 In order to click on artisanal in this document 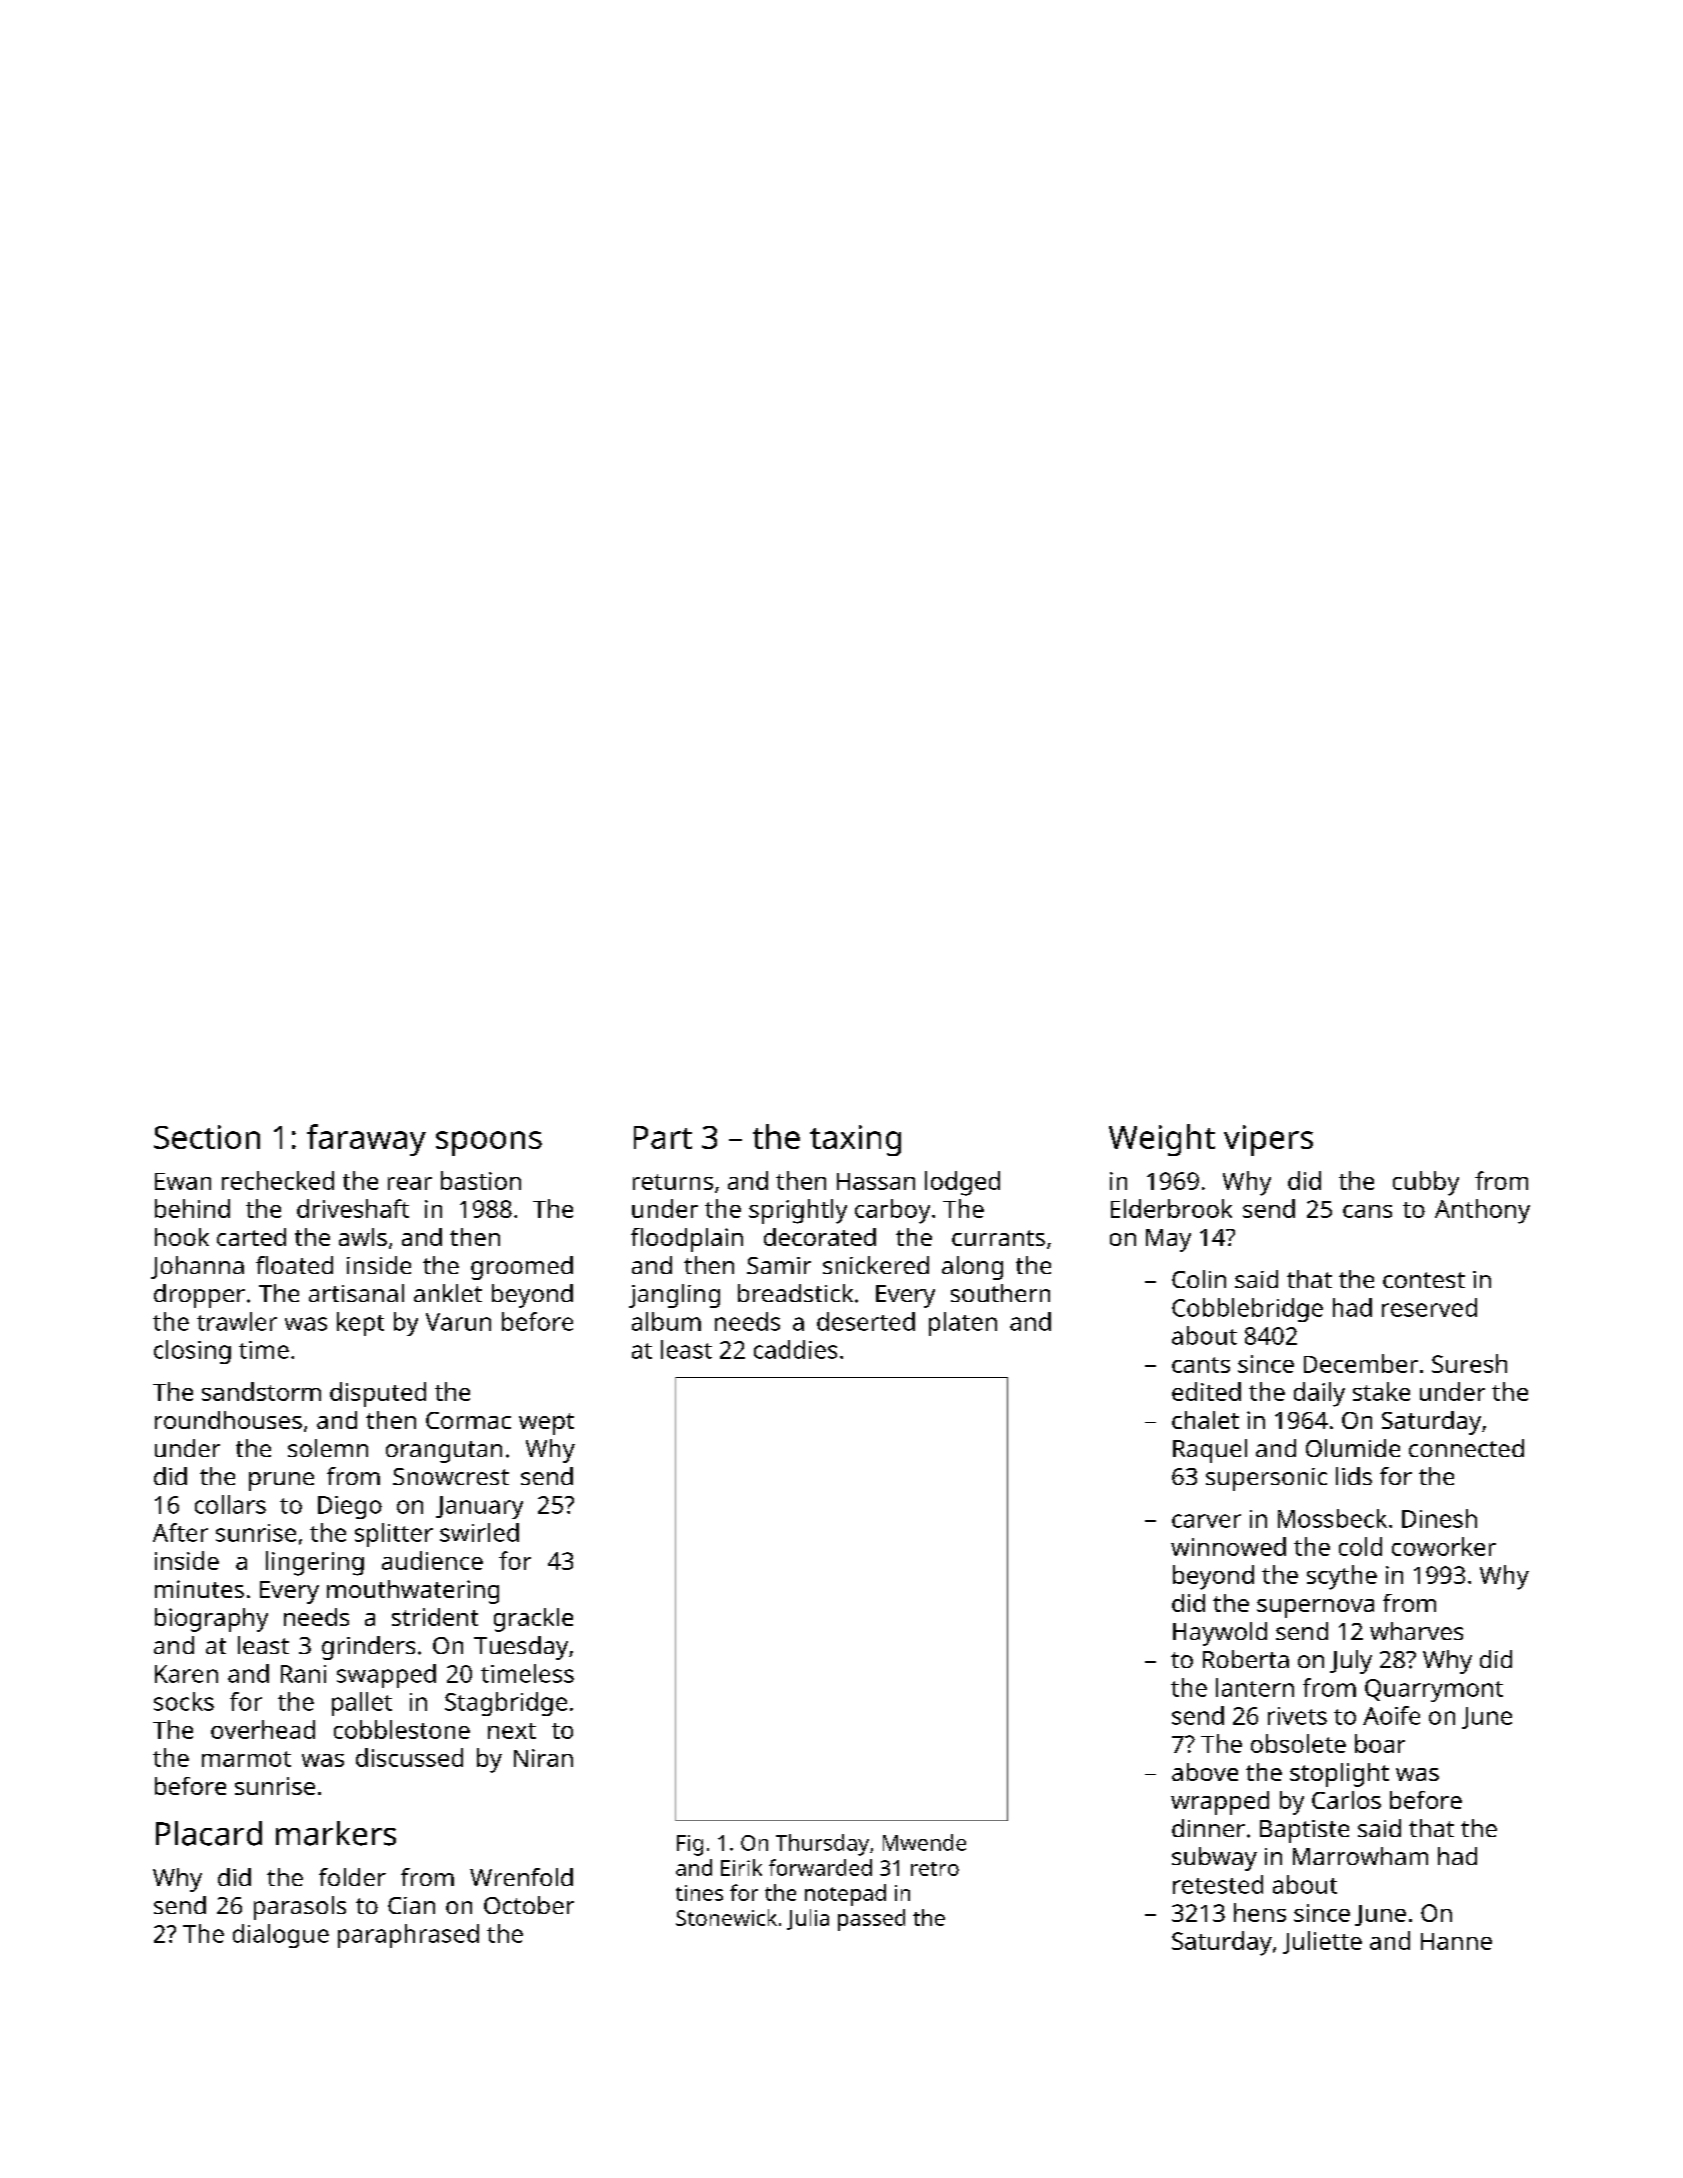, I will do `click(356, 1293)`.
